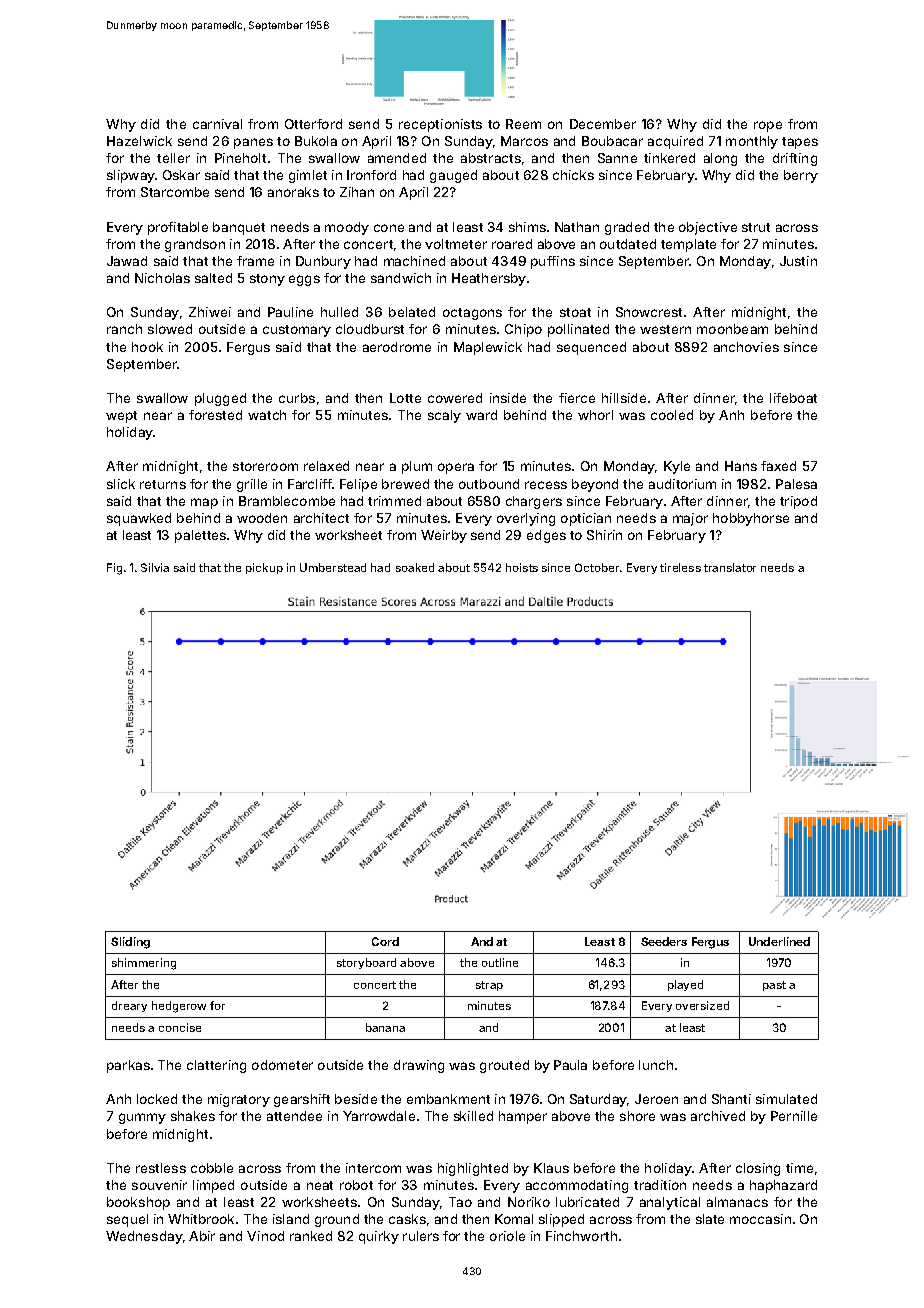  What do you see at coordinates (161, 1168) in the screenshot?
I see `restless` at bounding box center [161, 1168].
